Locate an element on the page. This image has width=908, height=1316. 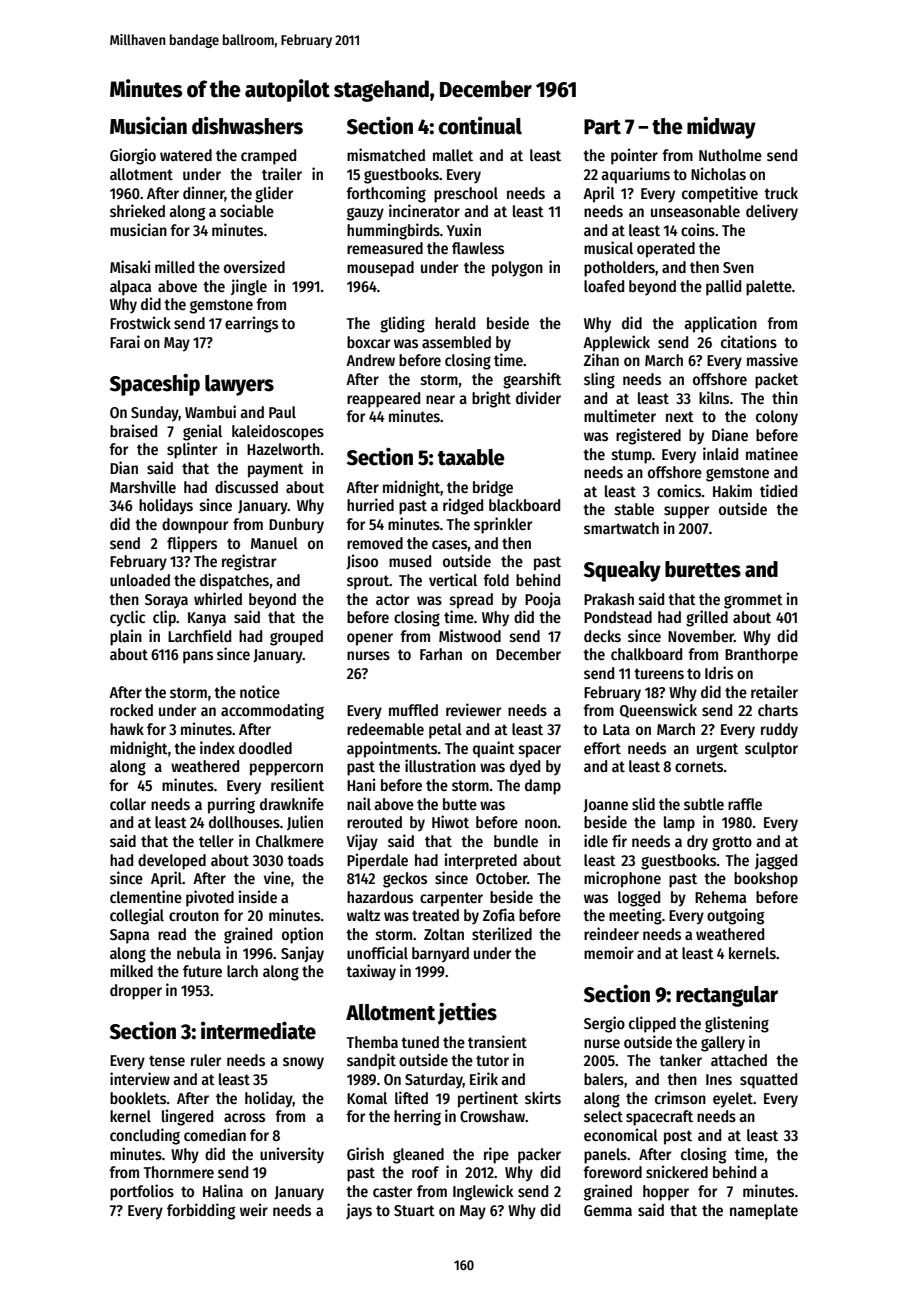
Yuxin is located at coordinates (464, 229).
